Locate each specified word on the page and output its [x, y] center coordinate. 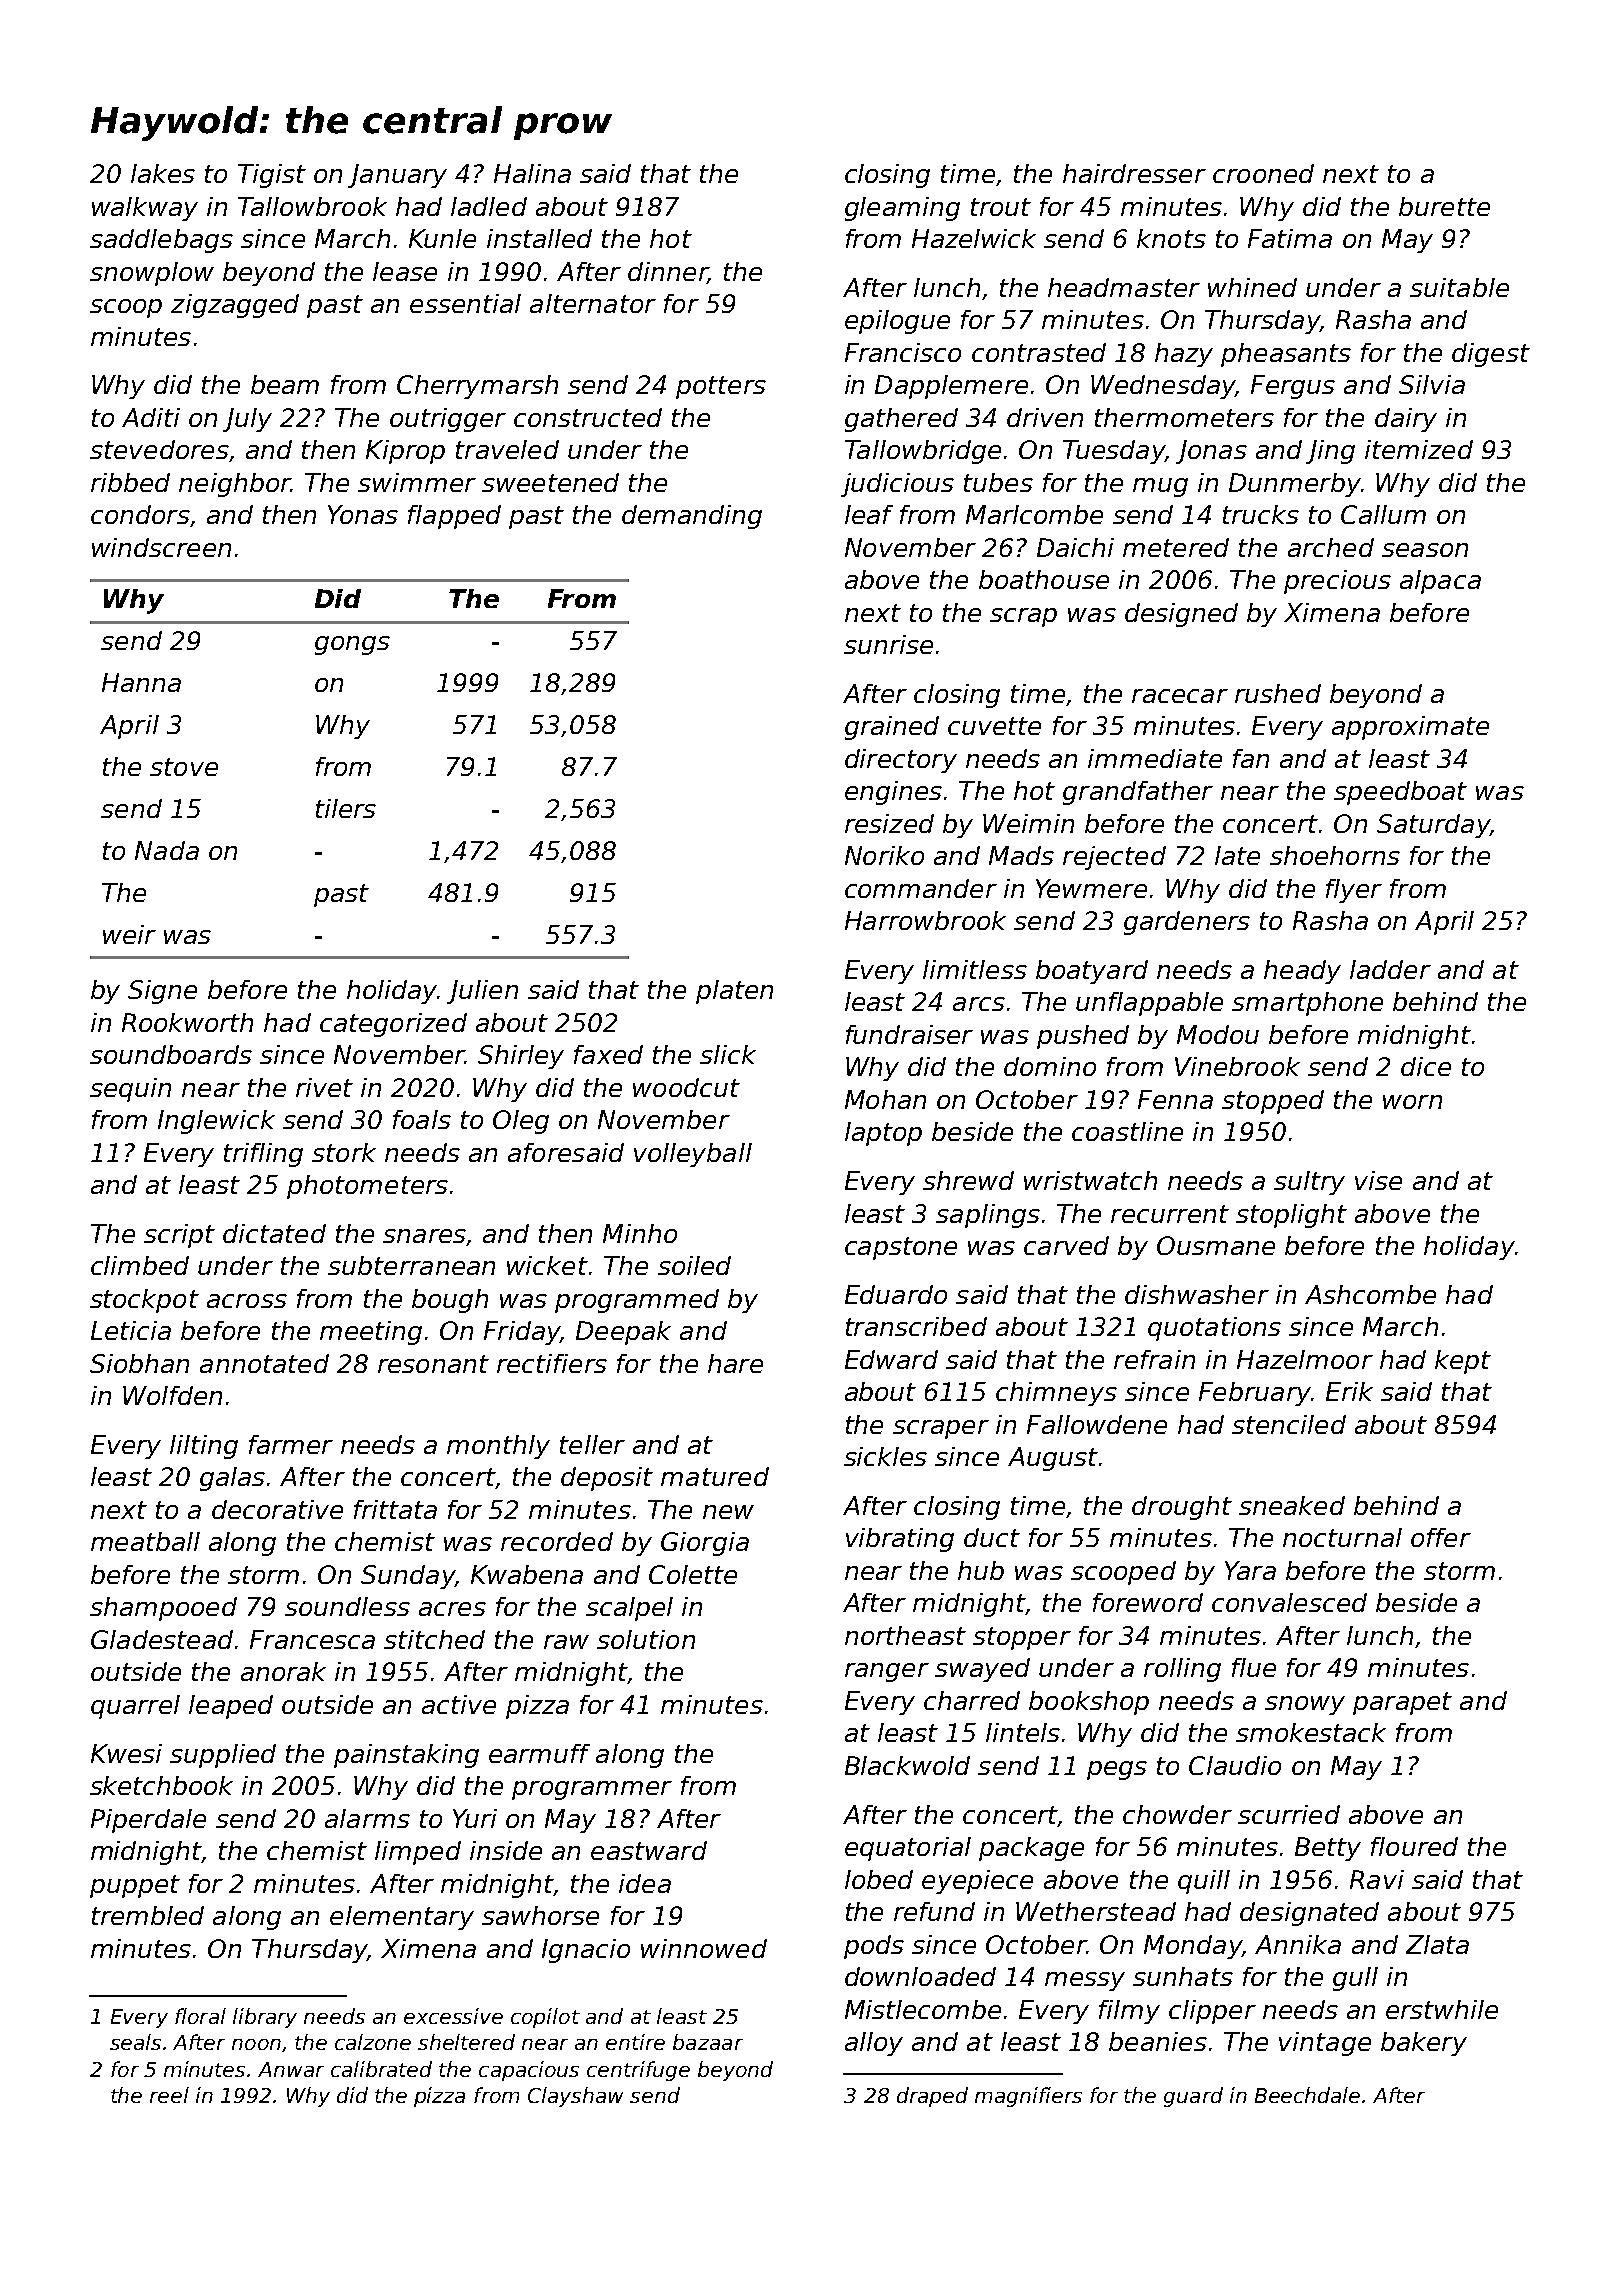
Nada [167, 850]
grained [892, 728]
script [179, 1236]
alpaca [1440, 582]
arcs [979, 1004]
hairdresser [1134, 173]
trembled [148, 1915]
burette [1444, 206]
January [397, 176]
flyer [1354, 891]
